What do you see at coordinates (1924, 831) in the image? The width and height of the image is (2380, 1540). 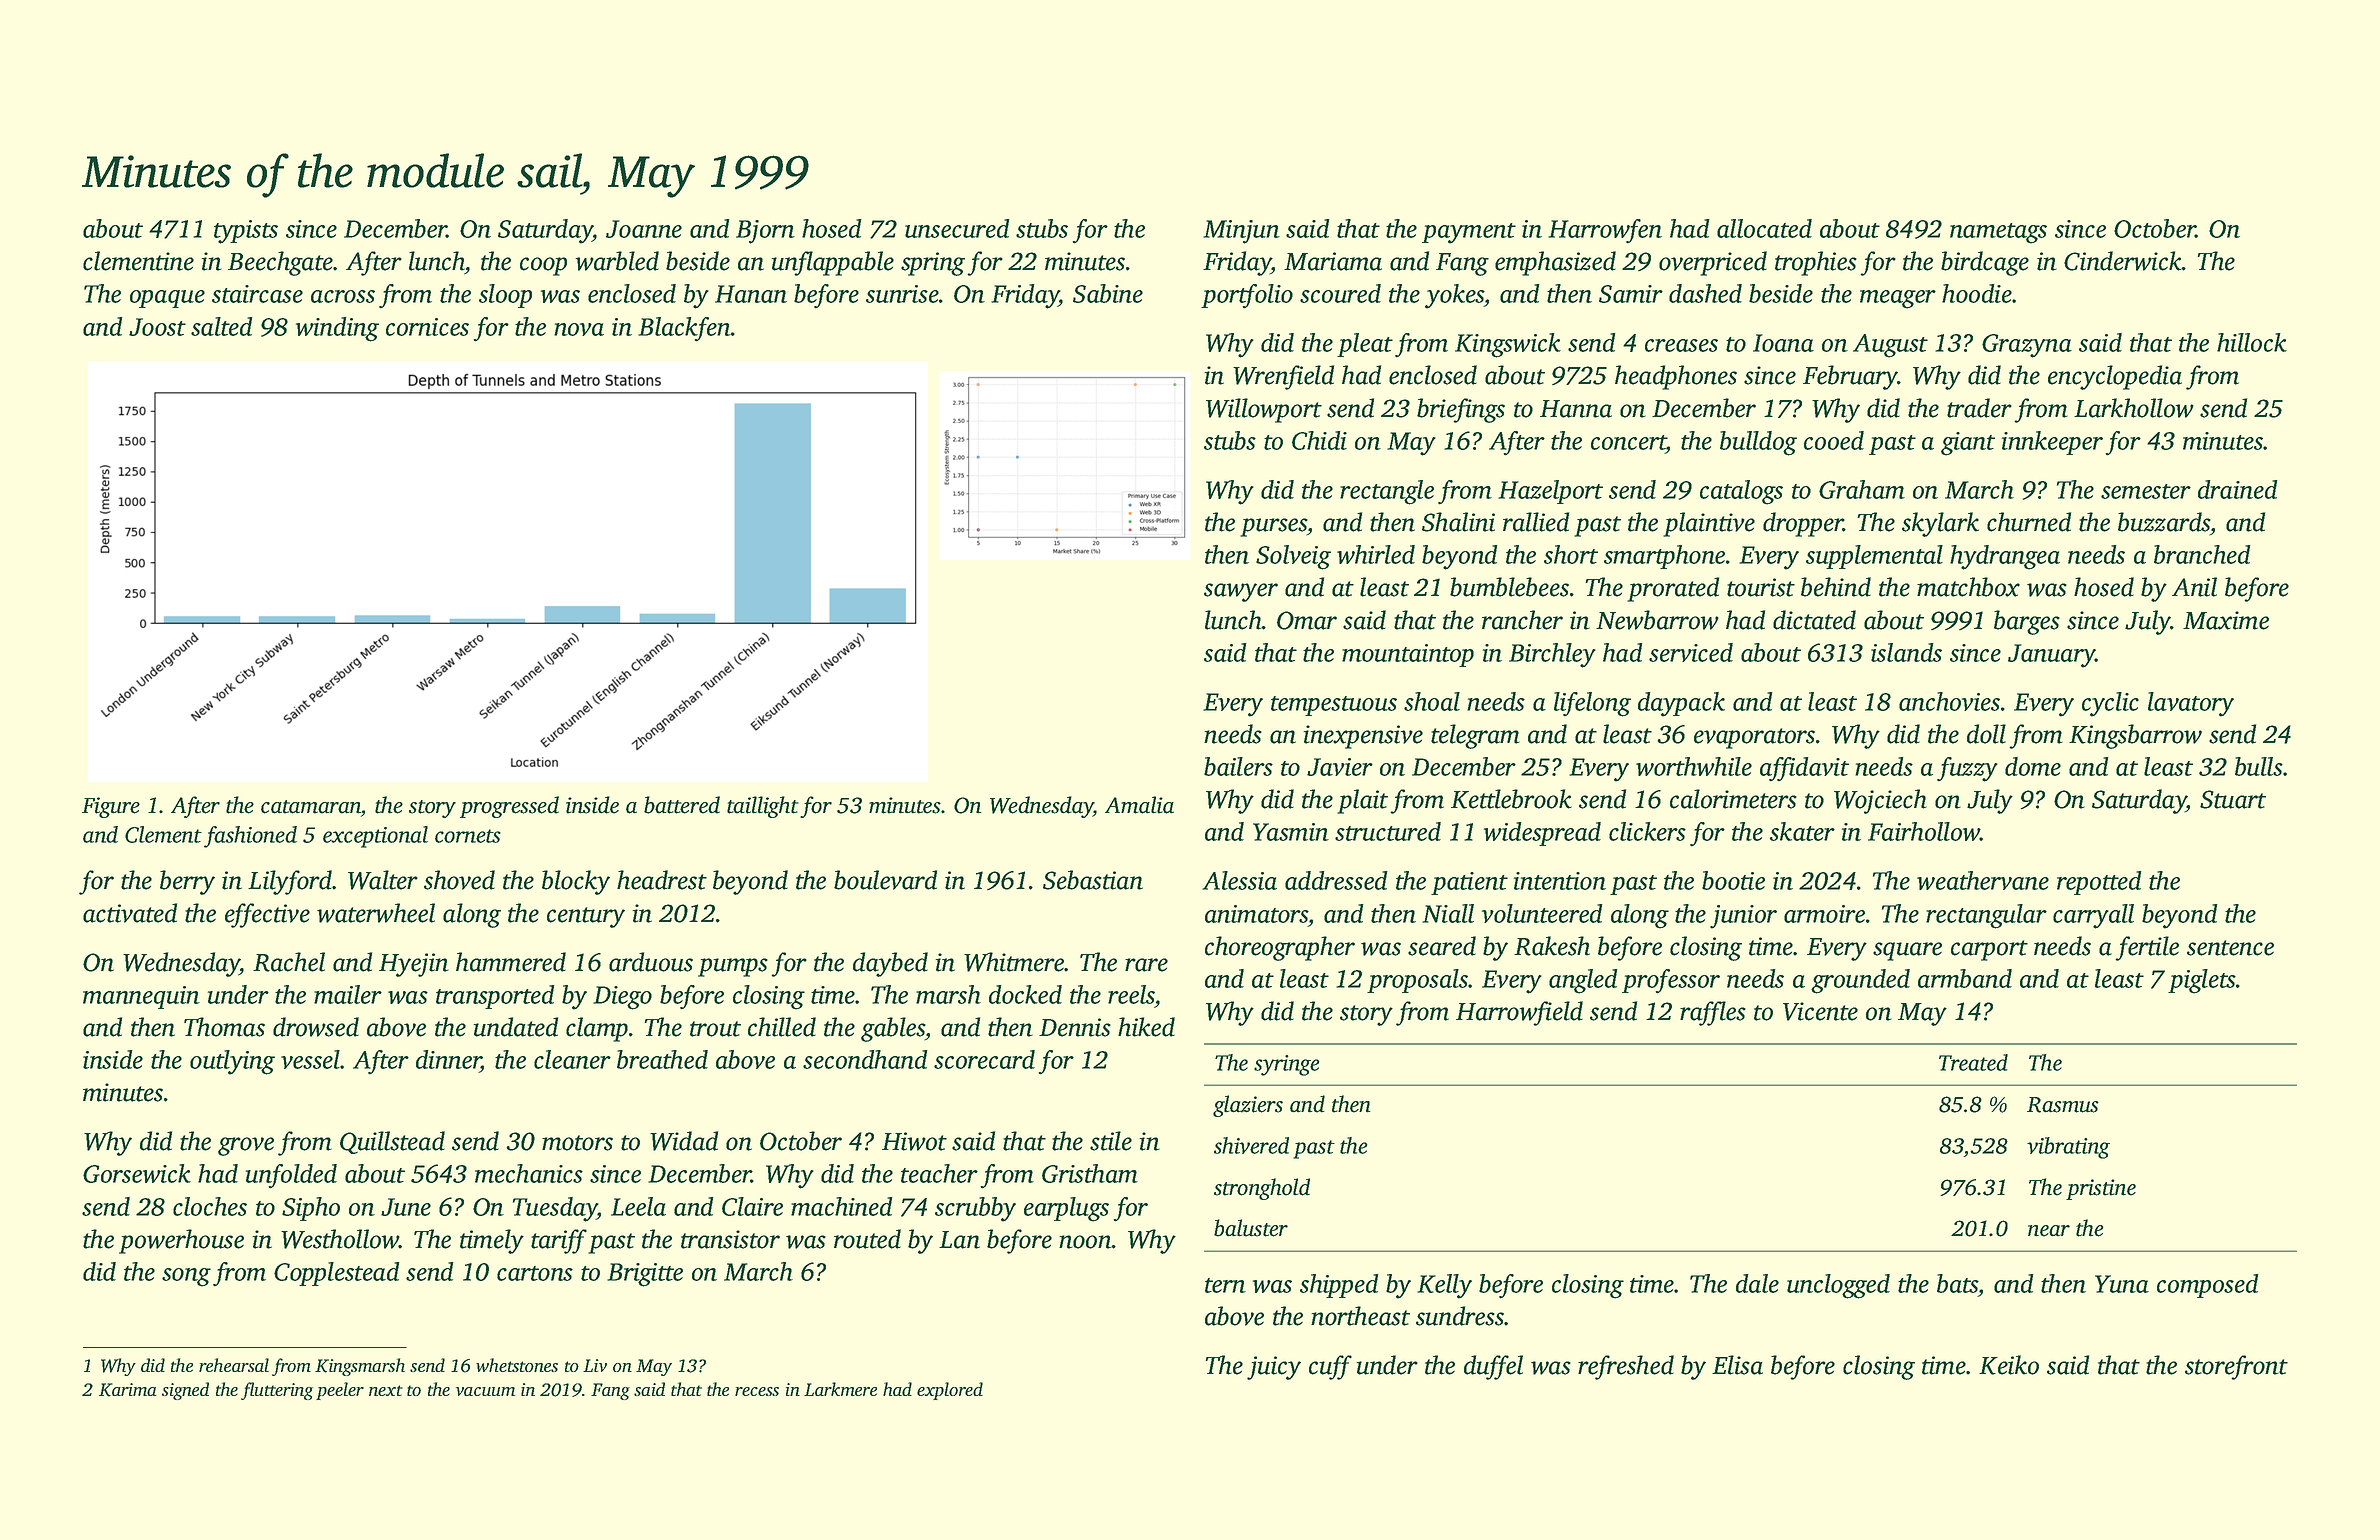 I see `Fairhollow` at bounding box center [1924, 831].
